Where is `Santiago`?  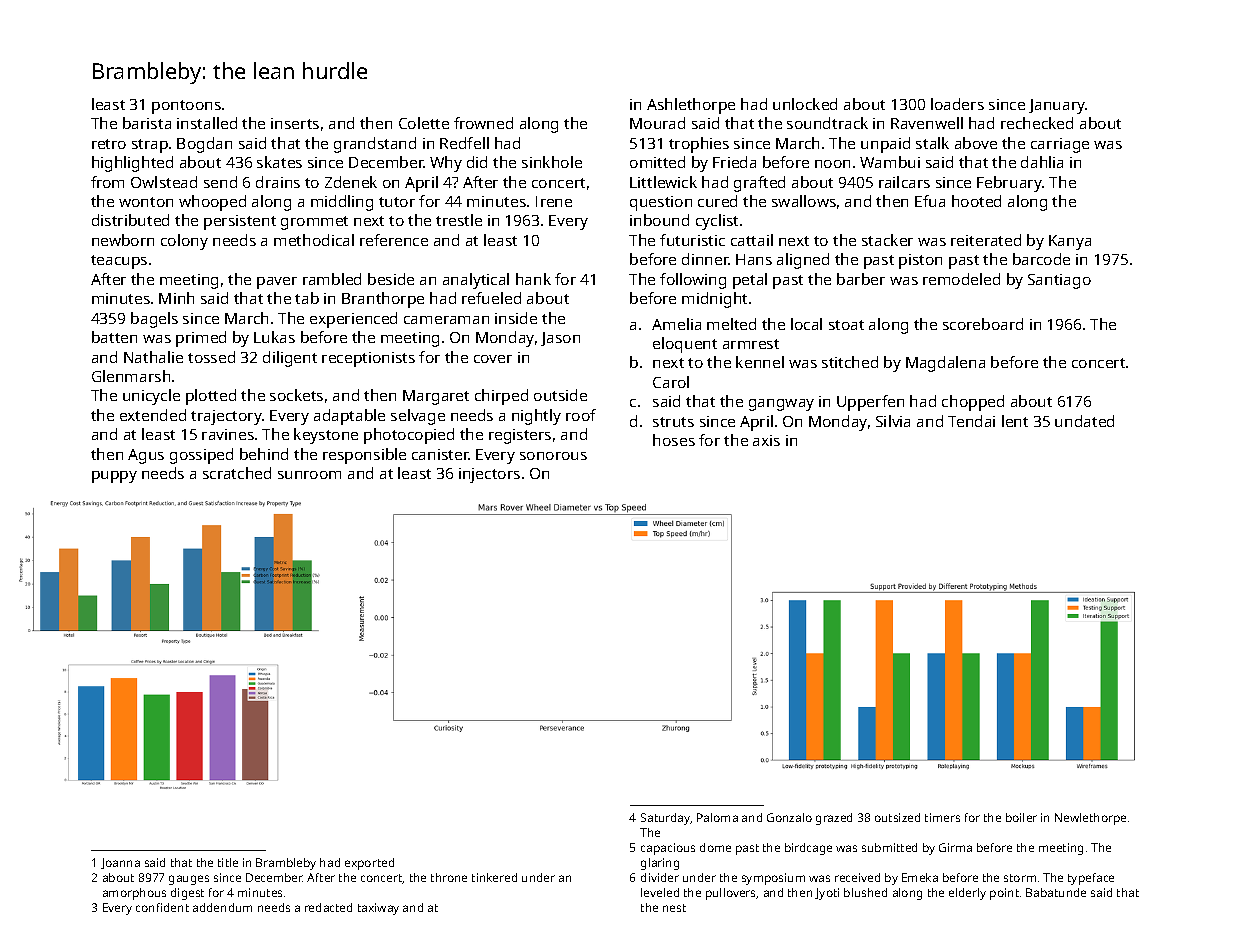
Santiago is located at coordinates (1059, 281).
